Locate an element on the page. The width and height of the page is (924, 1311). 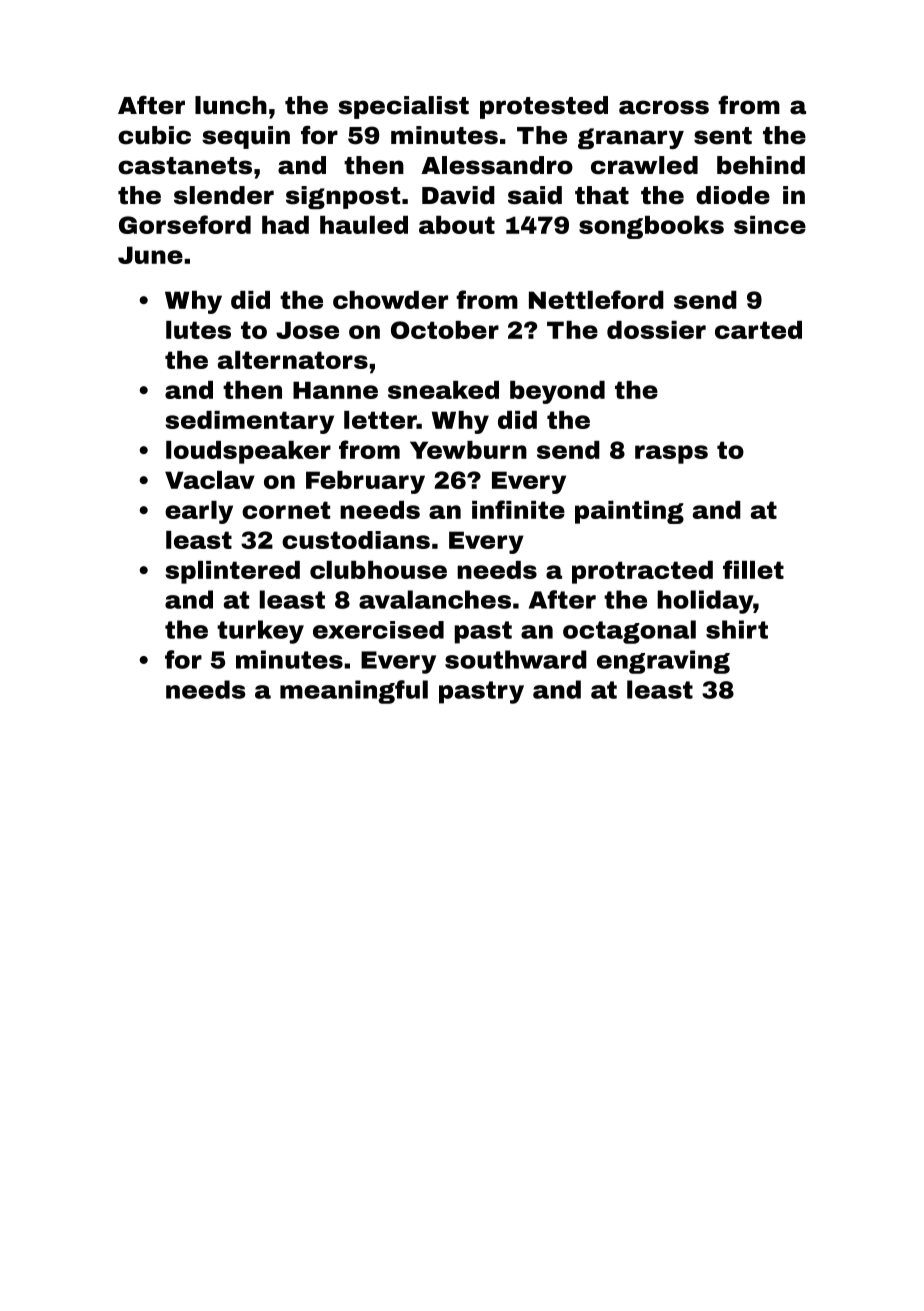
specialist is located at coordinates (403, 107).
